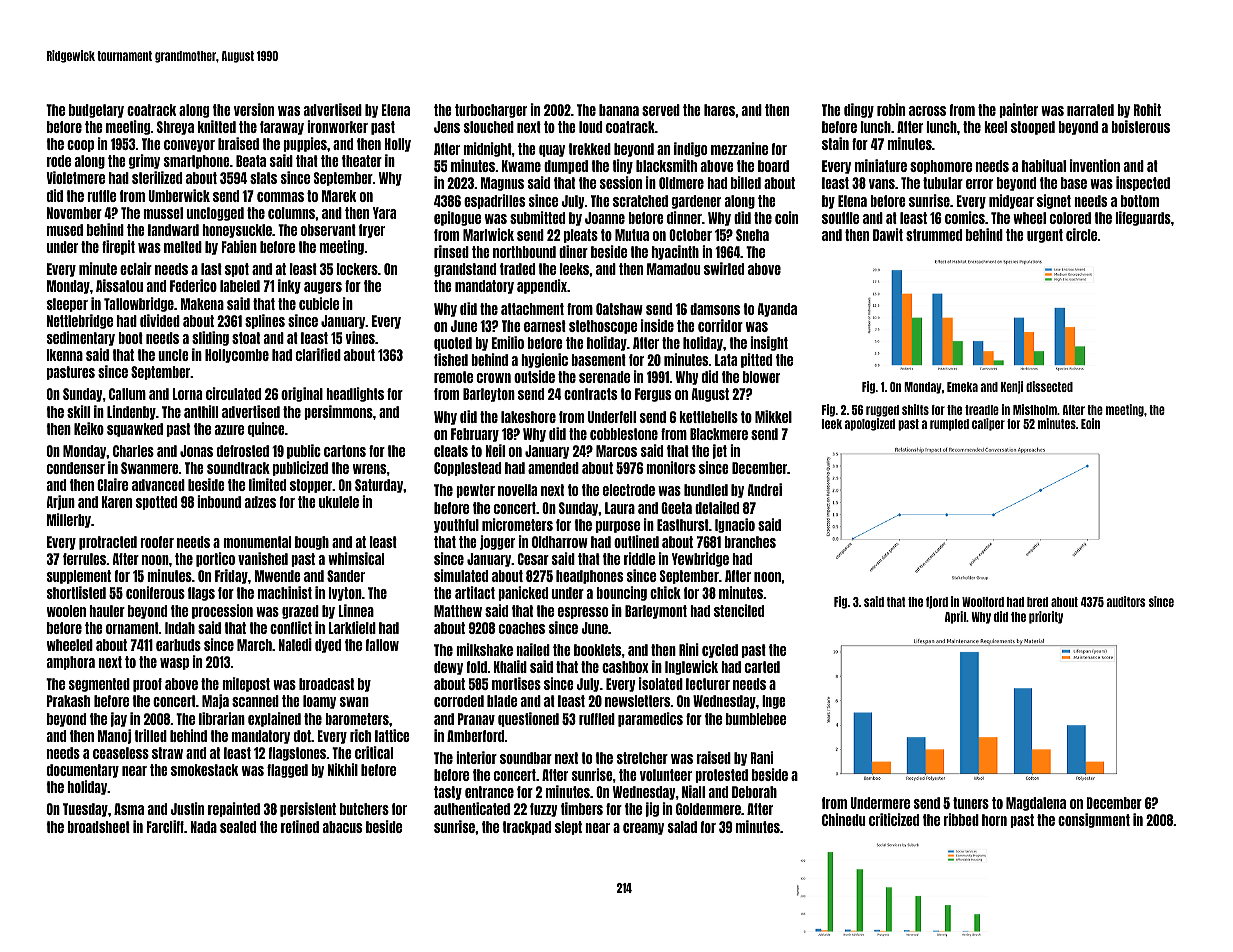  Describe the element at coordinates (642, 758) in the screenshot. I see `stretcher` at that location.
